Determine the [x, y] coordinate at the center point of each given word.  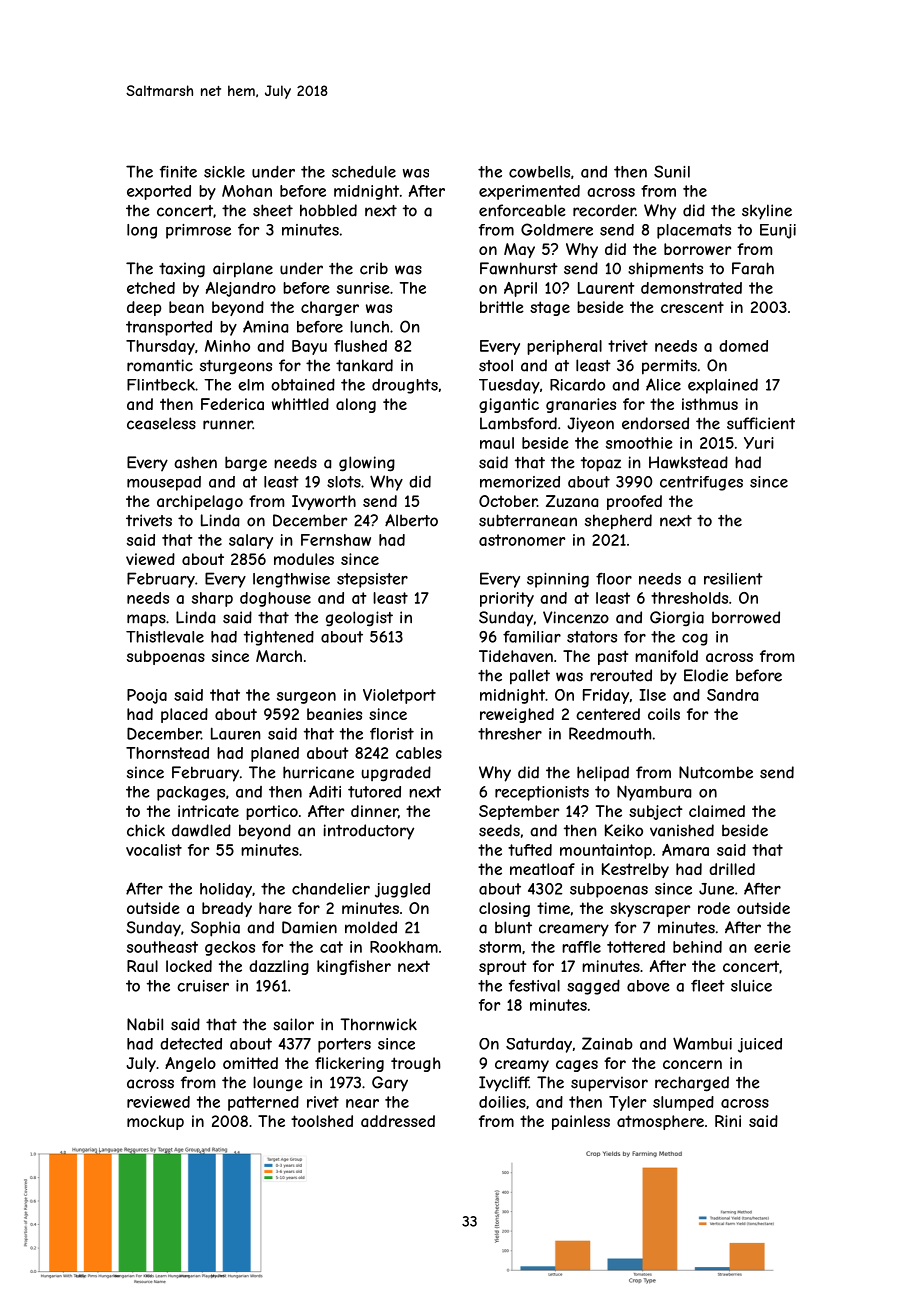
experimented [529, 192]
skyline [767, 212]
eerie [772, 947]
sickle [224, 172]
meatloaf [542, 869]
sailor [293, 1024]
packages [191, 793]
